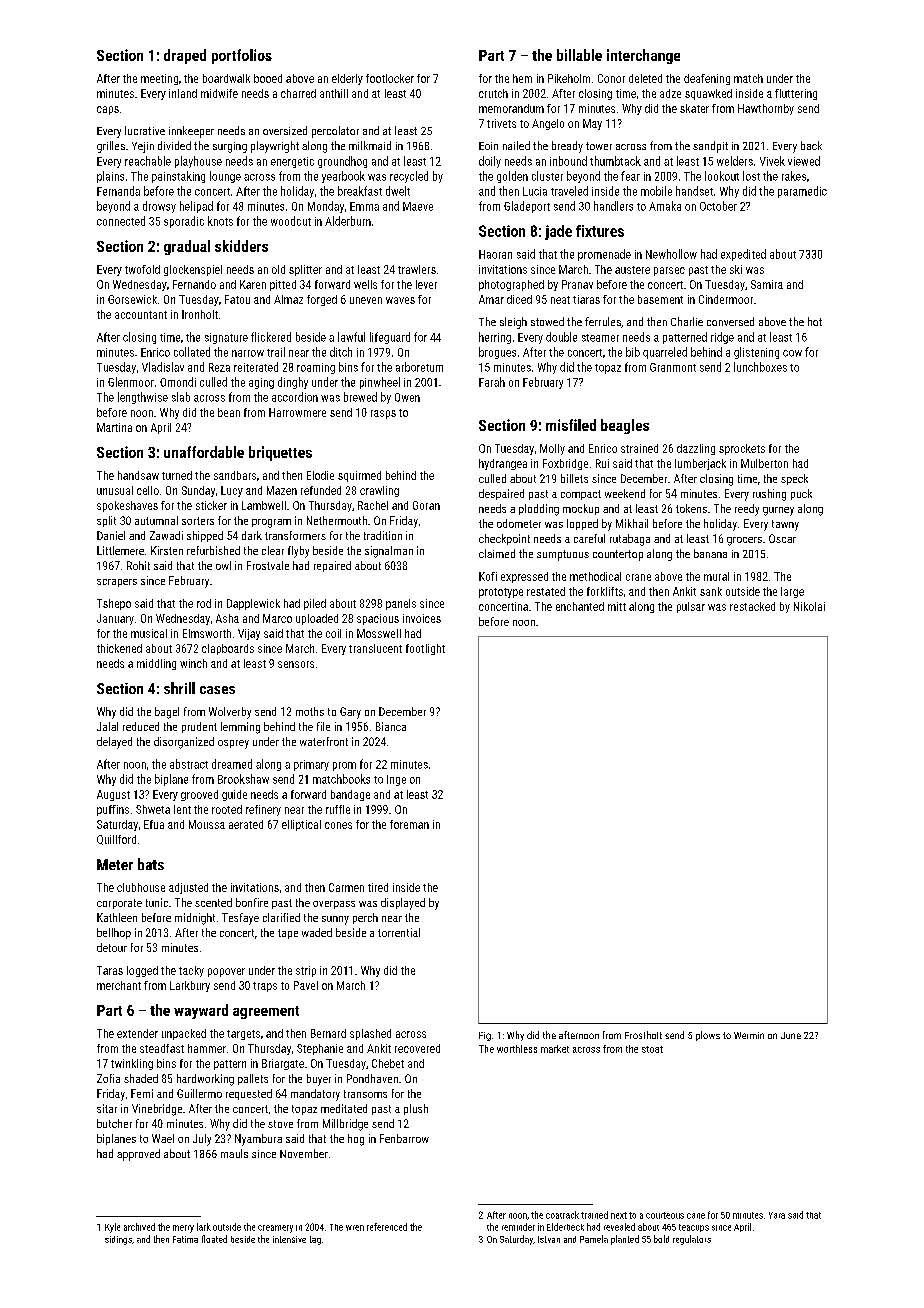 The width and height of the screenshot is (924, 1308). What do you see at coordinates (777, 1215) in the screenshot?
I see `Yara` at bounding box center [777, 1215].
